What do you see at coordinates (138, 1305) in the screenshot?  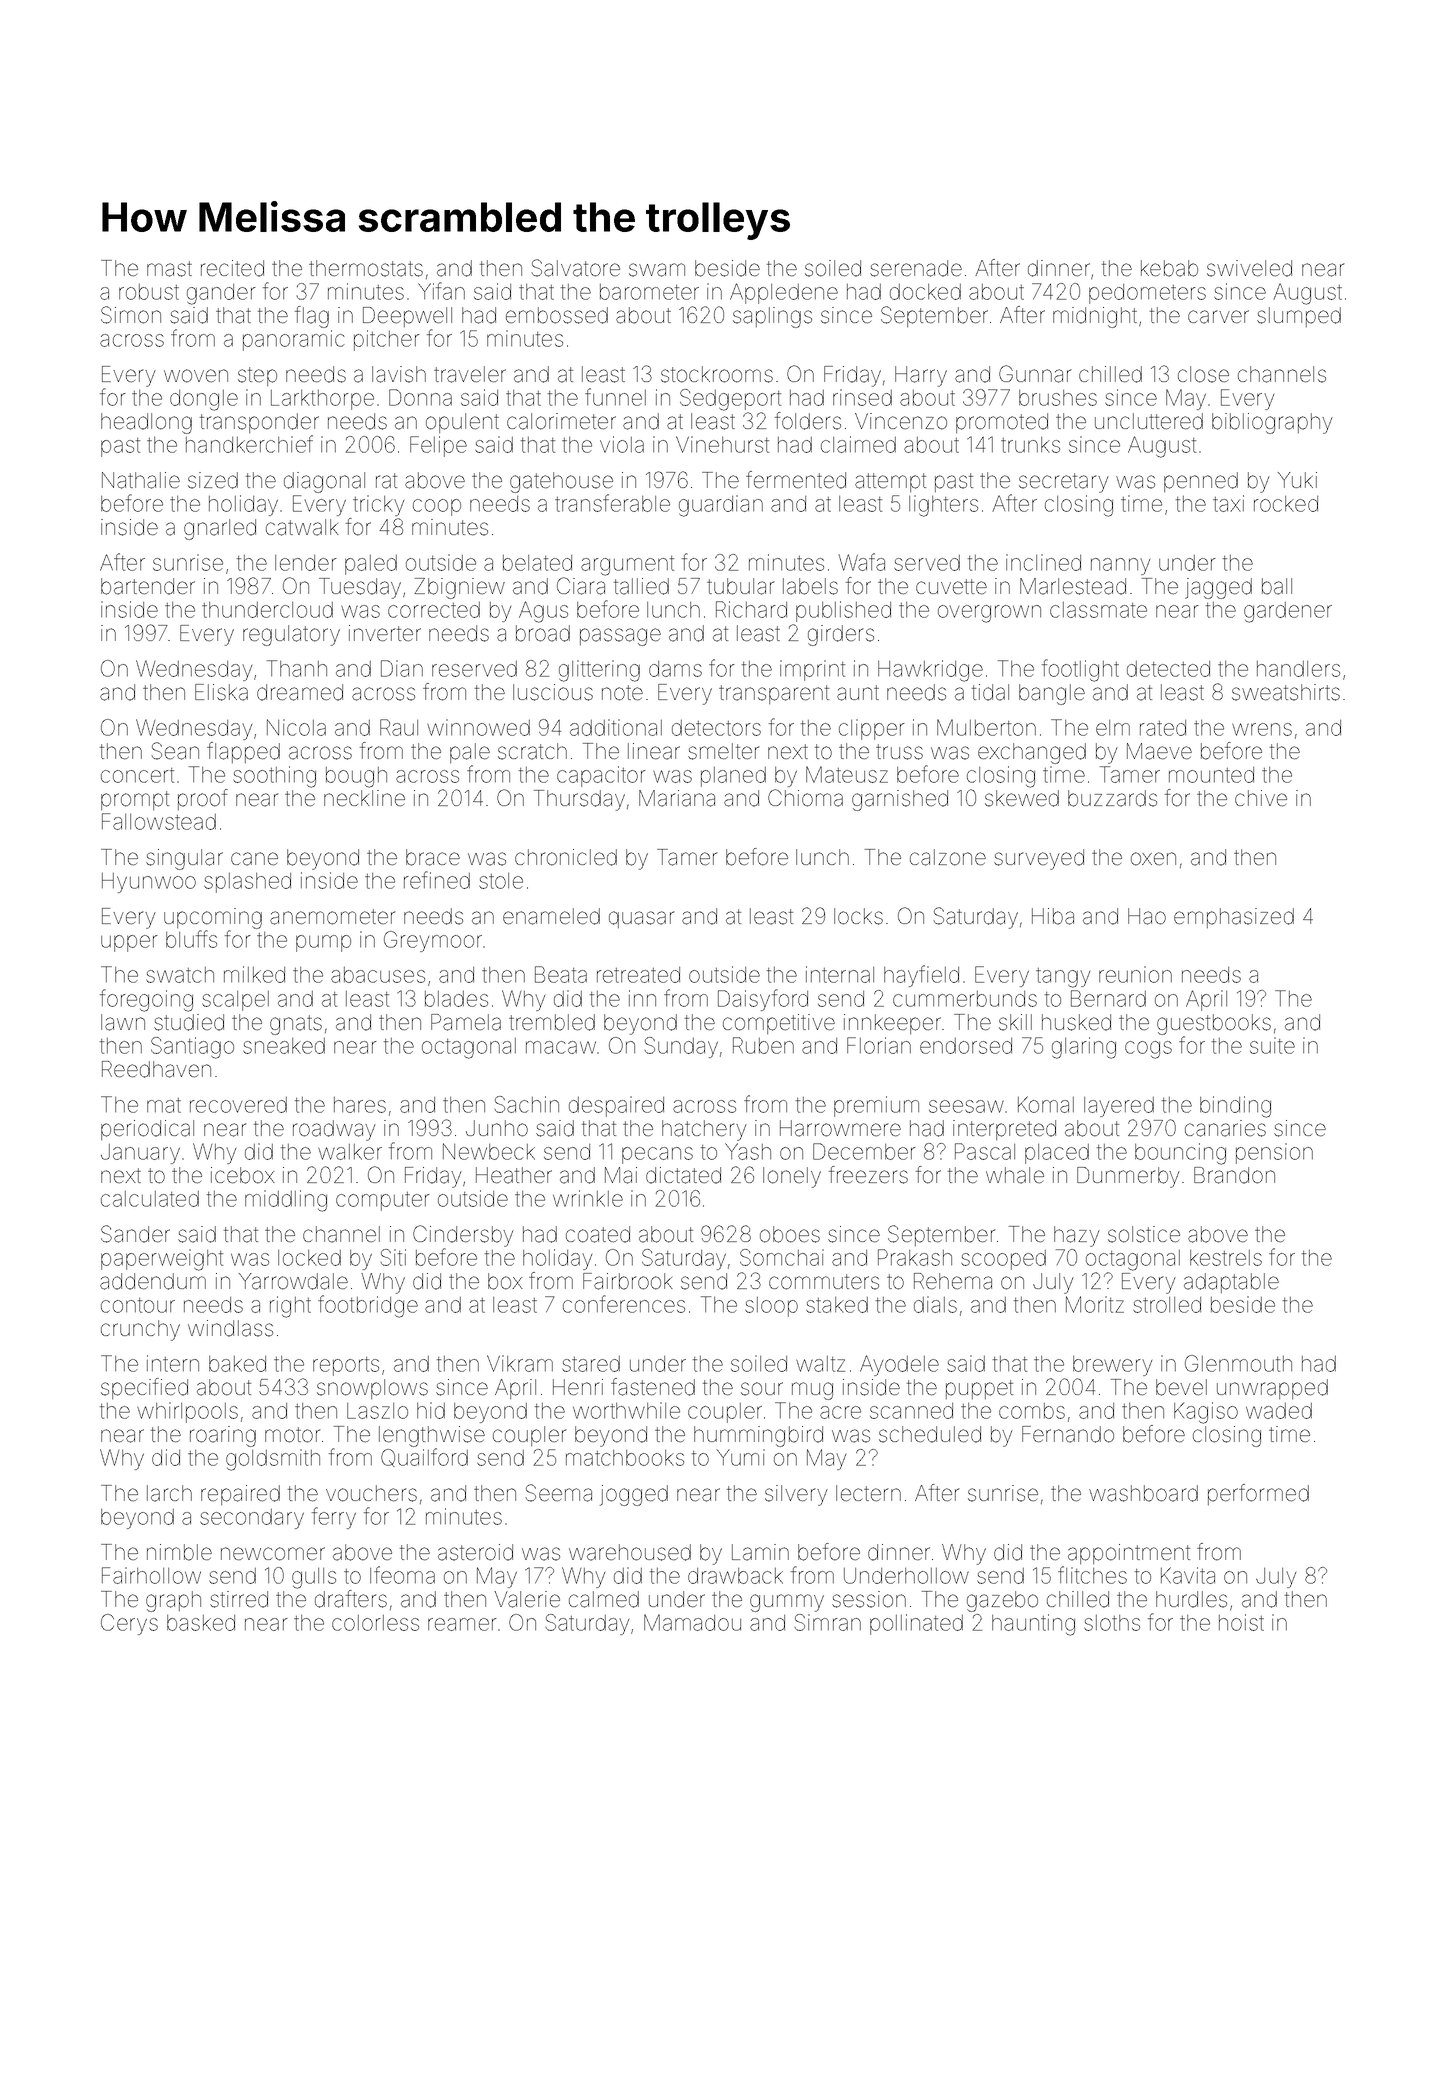 I see `contour` at bounding box center [138, 1305].
